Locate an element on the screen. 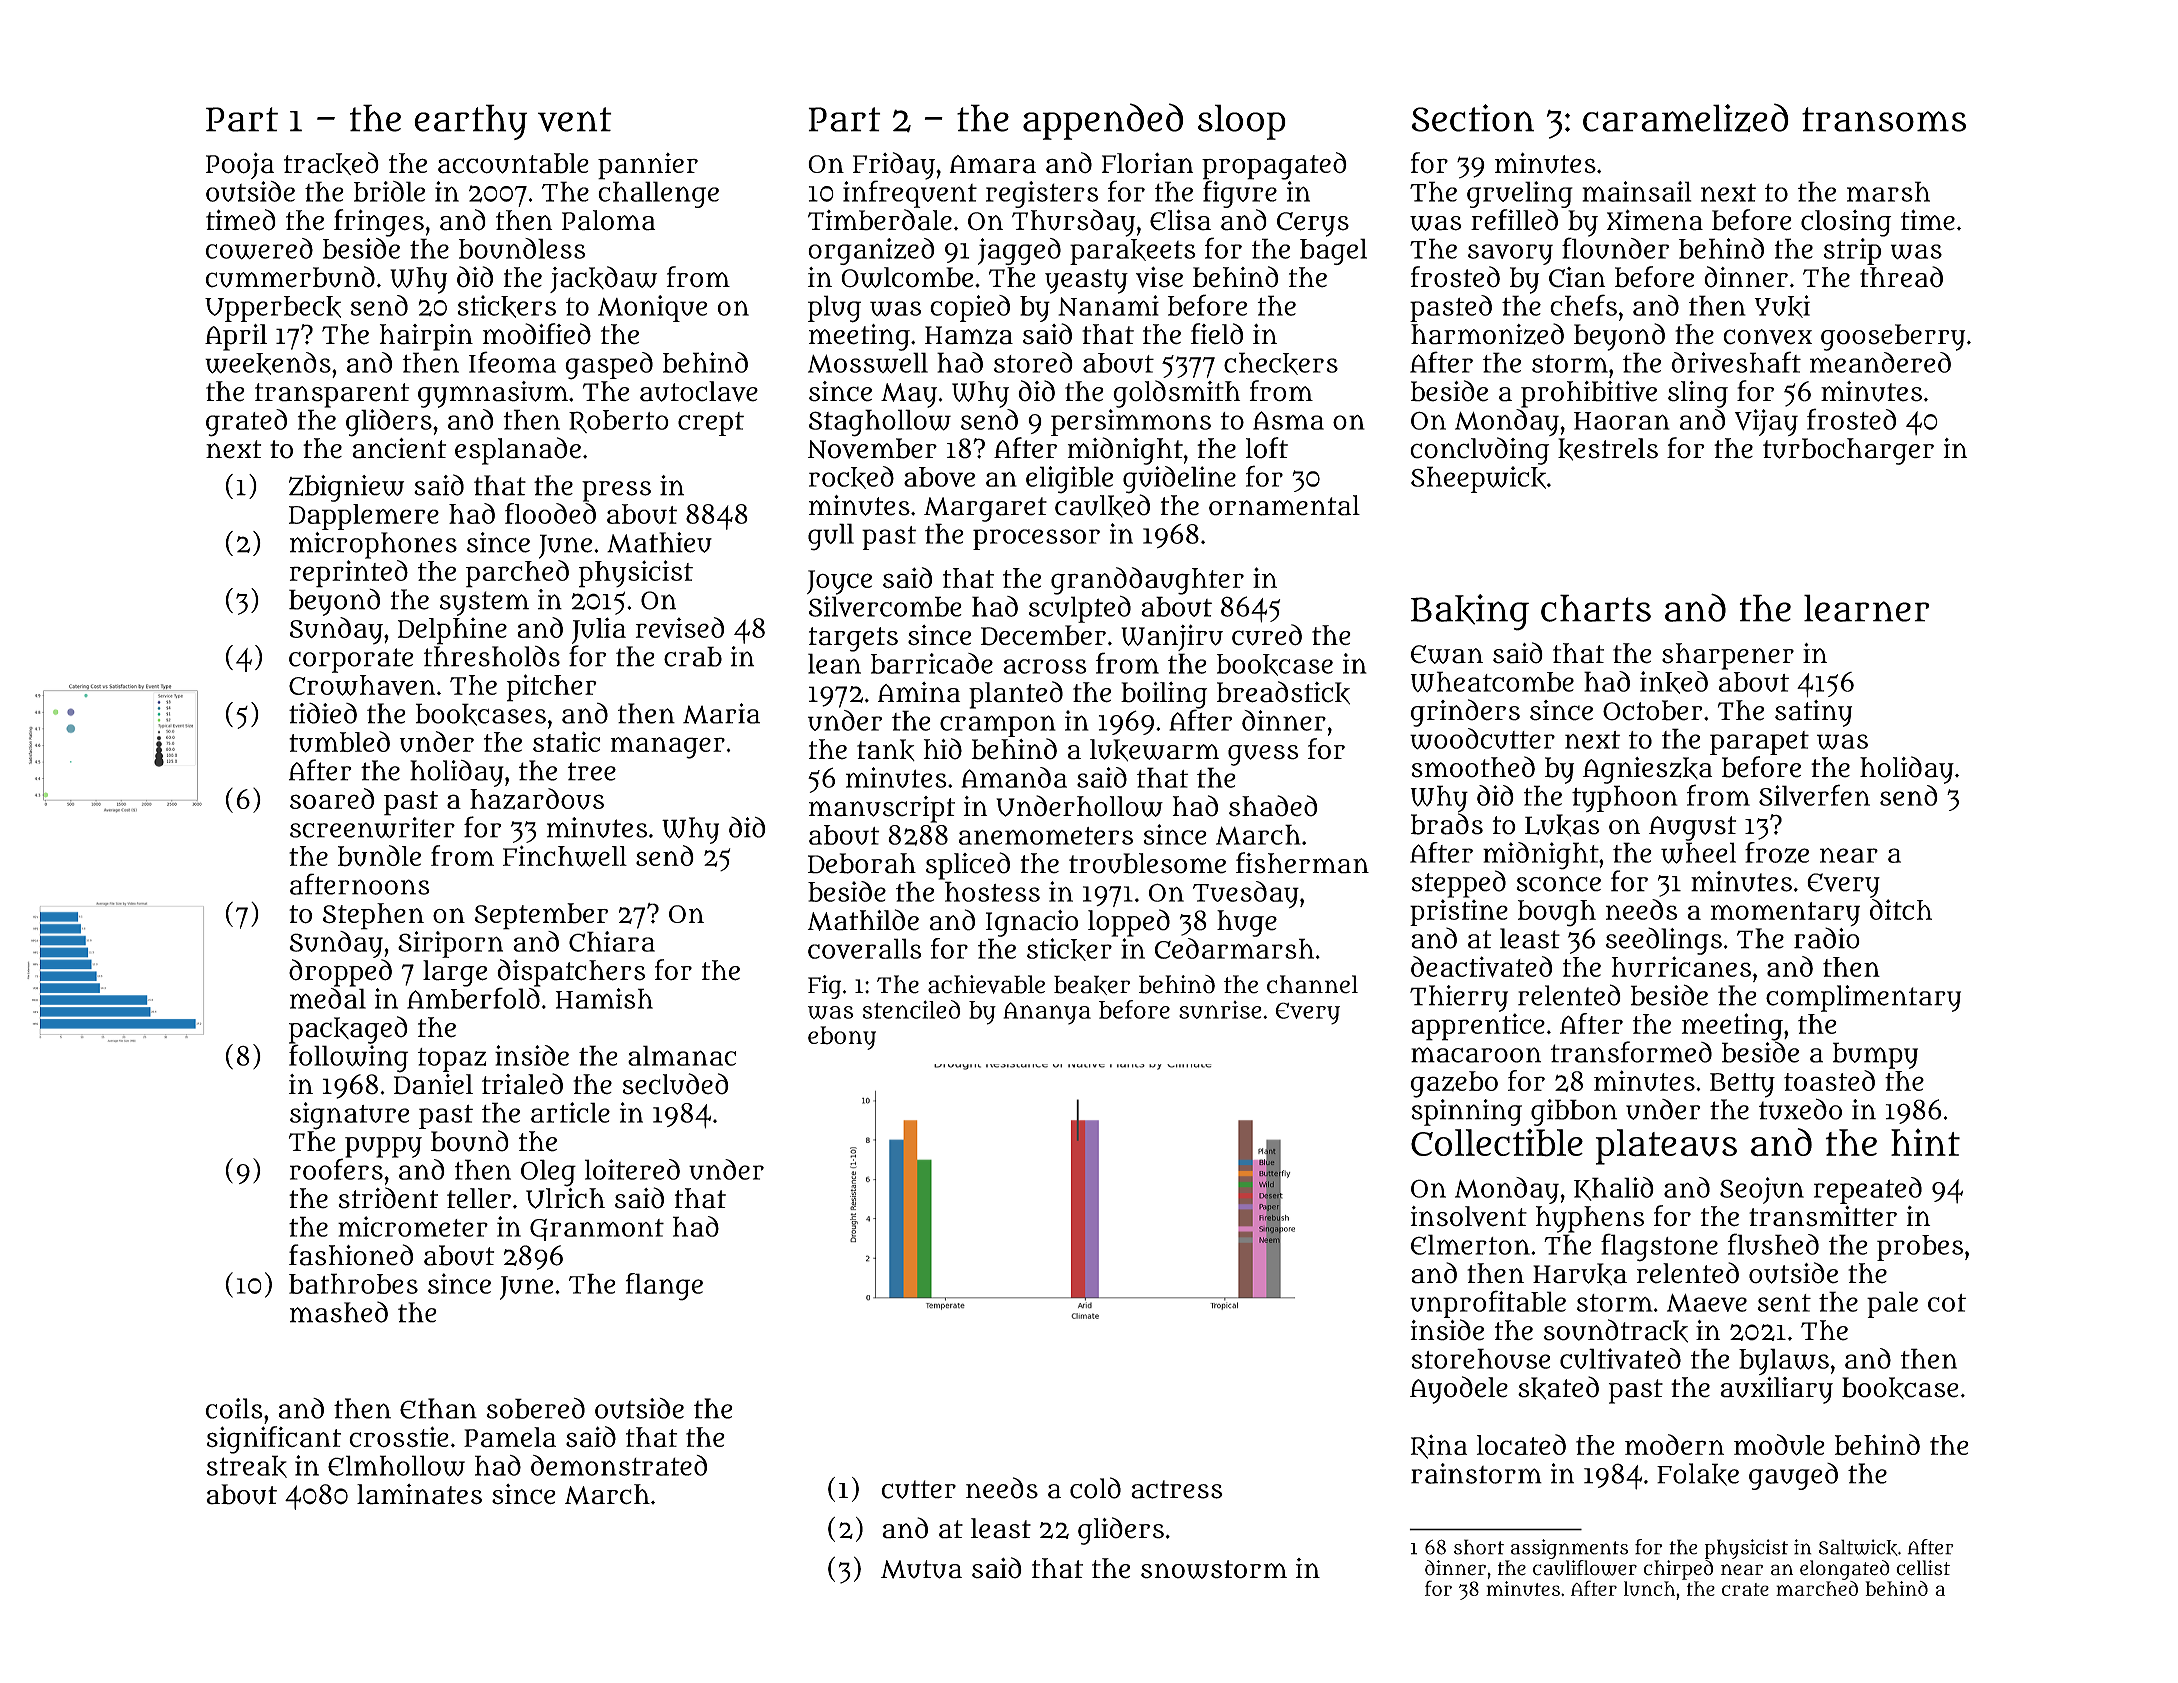  Baking is located at coordinates (1470, 612).
